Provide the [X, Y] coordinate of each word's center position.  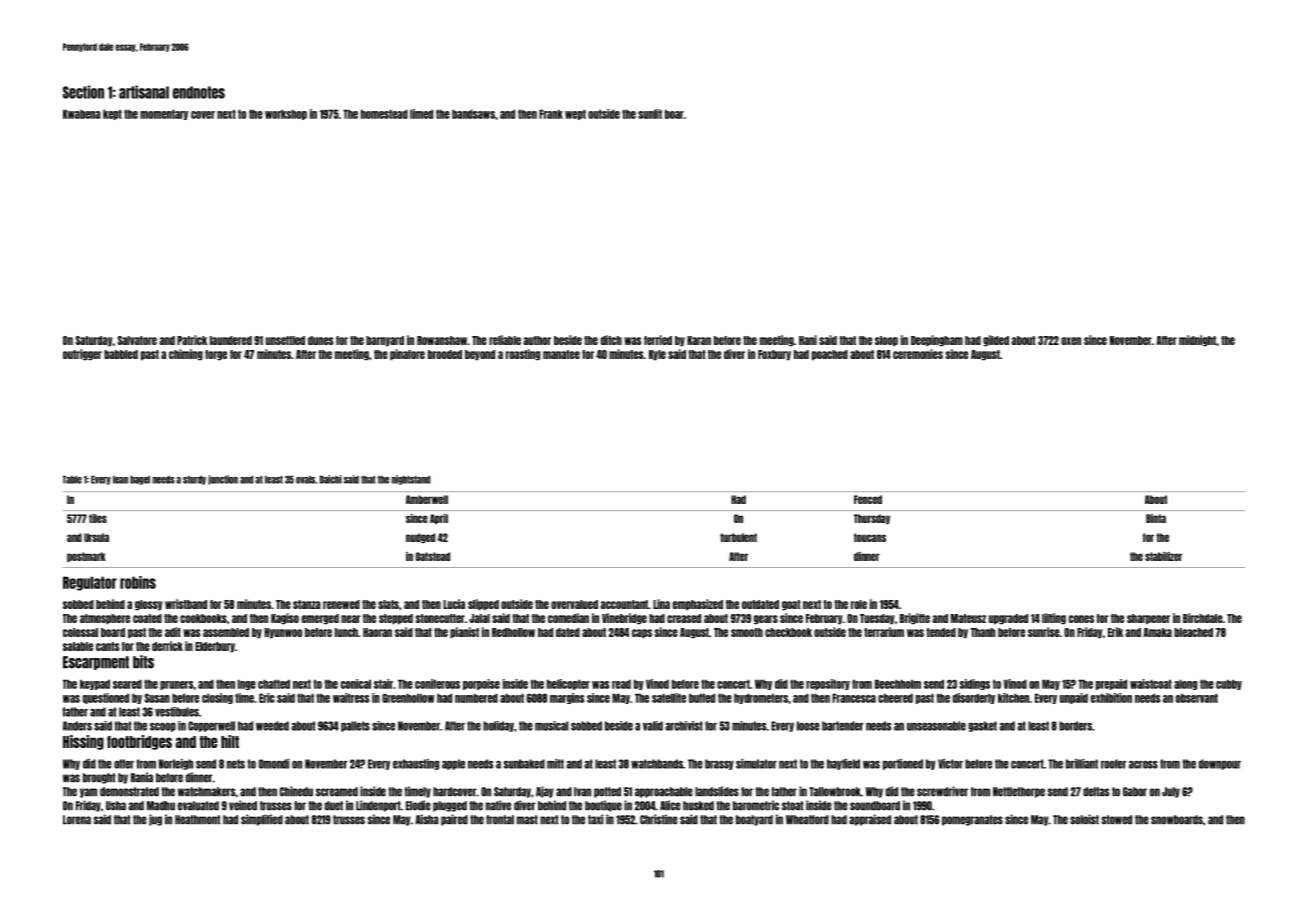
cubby [1229, 684]
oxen [1071, 341]
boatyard [754, 820]
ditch [611, 340]
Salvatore [137, 340]
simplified [262, 820]
